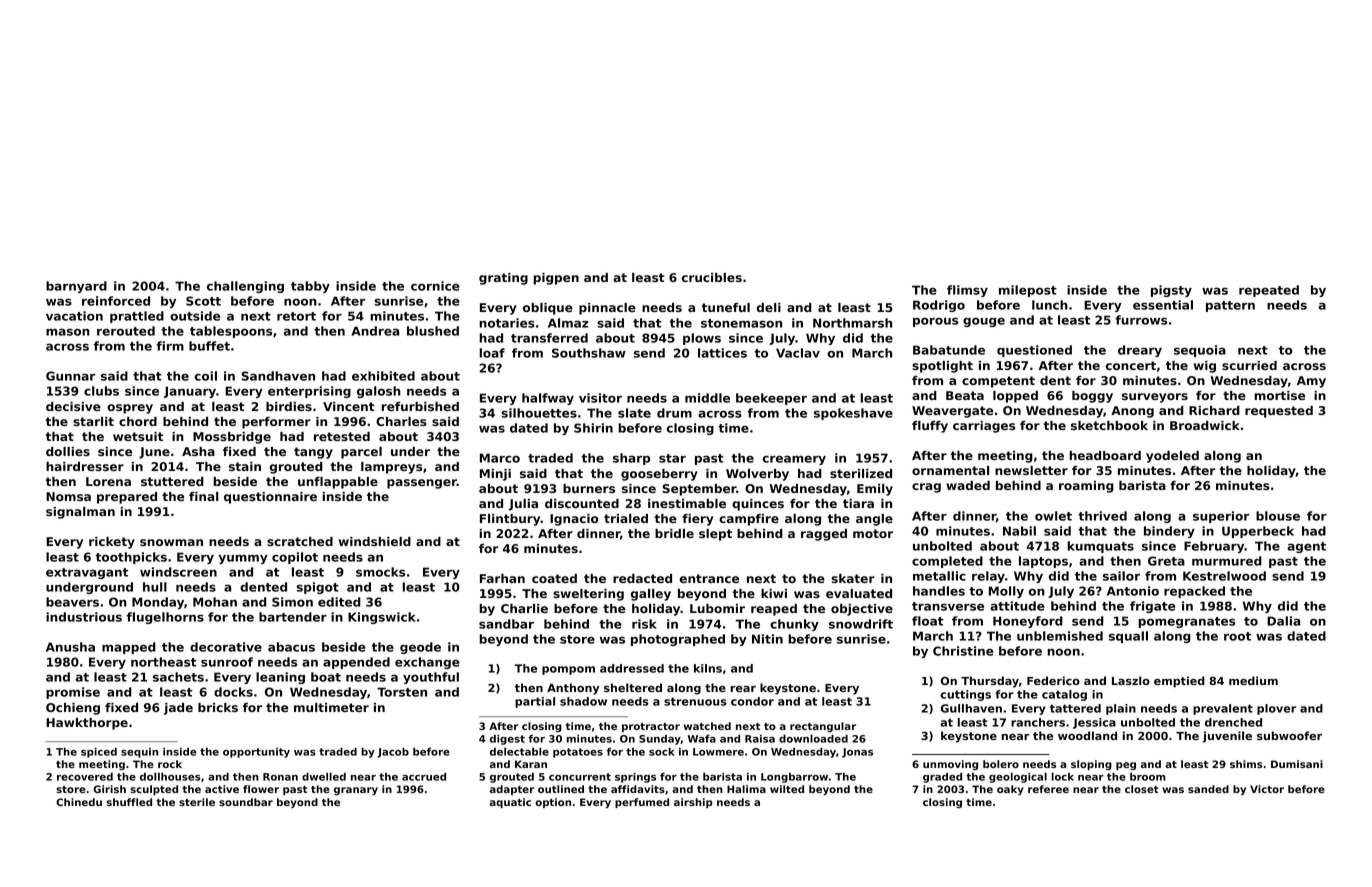 The height and width of the screenshot is (887, 1372). Describe the element at coordinates (492, 353) in the screenshot. I see `loaf` at that location.
